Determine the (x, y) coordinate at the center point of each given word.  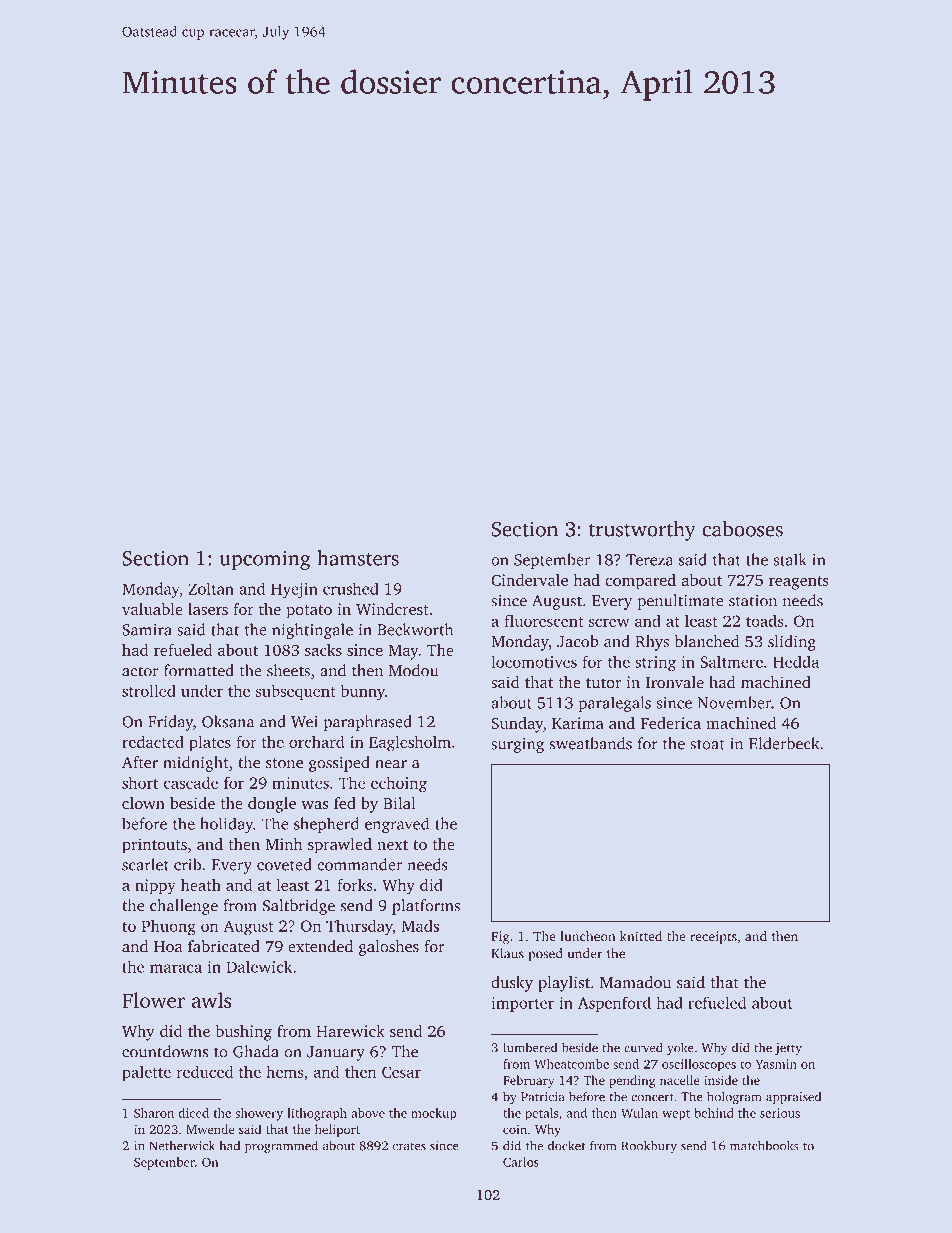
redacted (153, 741)
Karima (578, 723)
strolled (149, 690)
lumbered (530, 1047)
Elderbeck (784, 743)
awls (211, 1000)
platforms (426, 907)
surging (517, 745)
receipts (713, 937)
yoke (680, 1048)
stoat (707, 744)
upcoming (264, 560)
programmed (281, 1147)
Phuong (168, 927)
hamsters (358, 558)
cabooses (742, 529)
